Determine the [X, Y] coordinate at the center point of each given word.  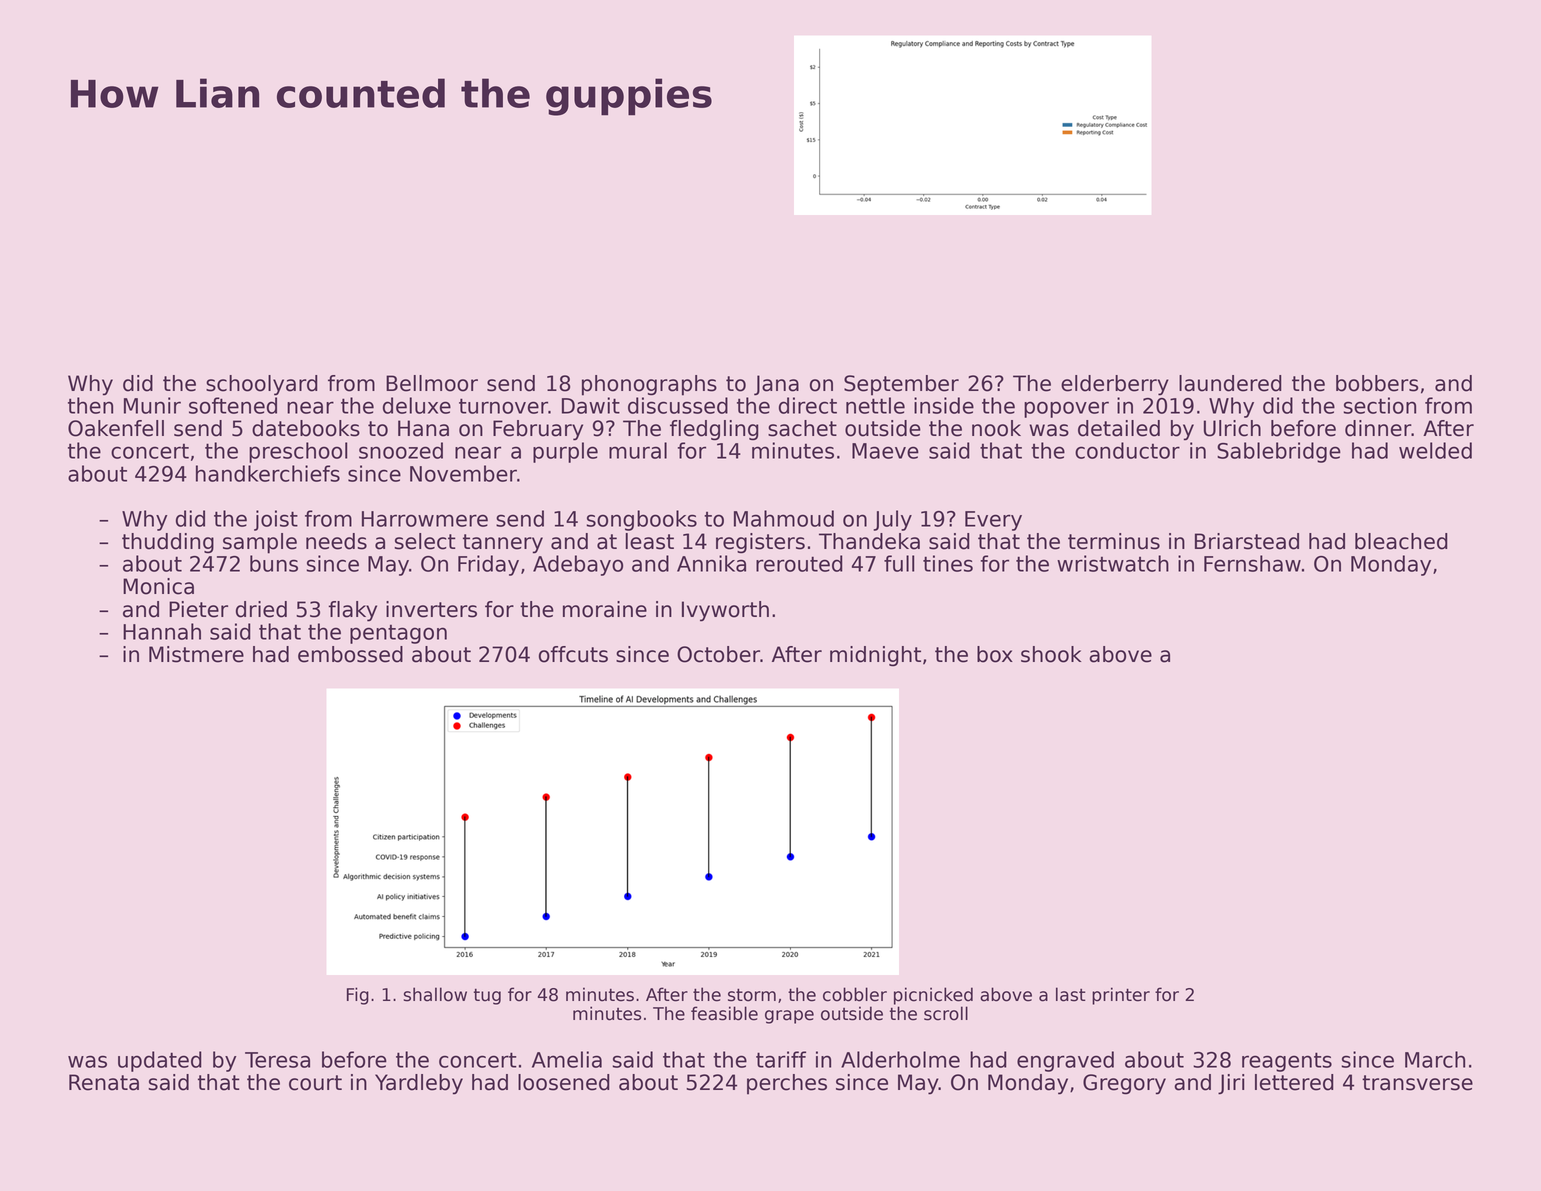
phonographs [649, 385]
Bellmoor [432, 383]
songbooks [641, 520]
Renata [104, 1082]
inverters [431, 609]
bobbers [1377, 383]
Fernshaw [1252, 563]
